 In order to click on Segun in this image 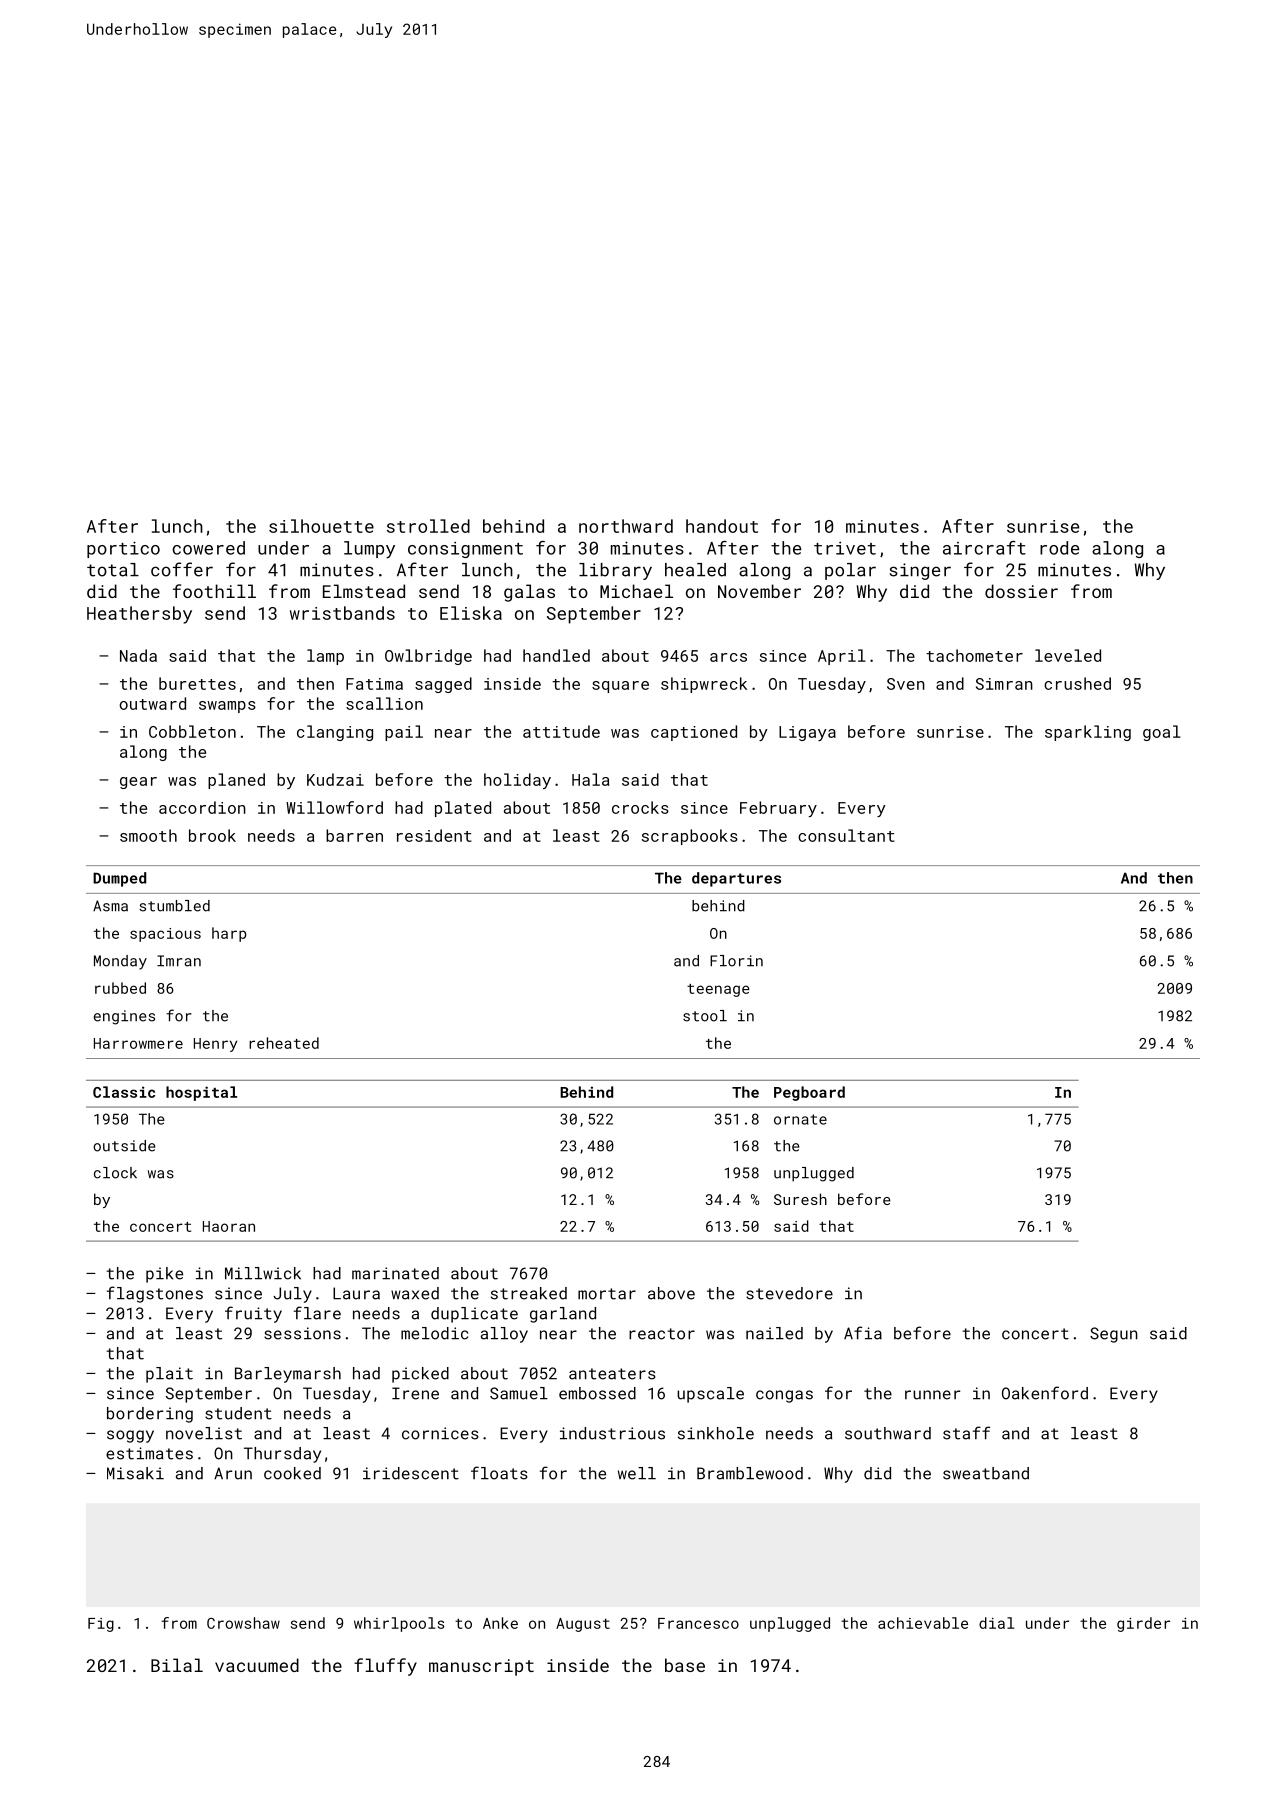, I will do `click(1114, 1335)`.
